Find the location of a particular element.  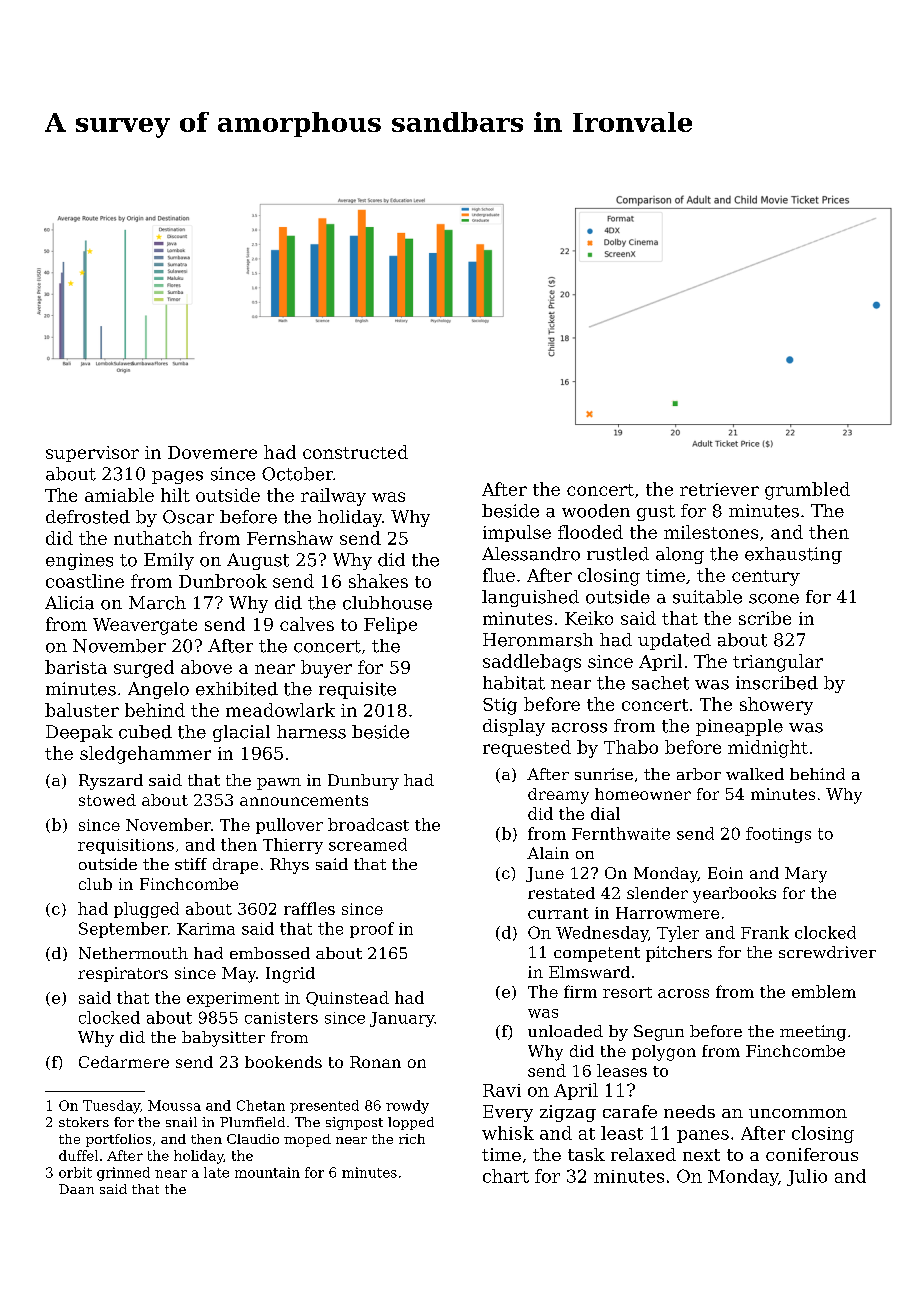

midnight is located at coordinates (768, 749).
